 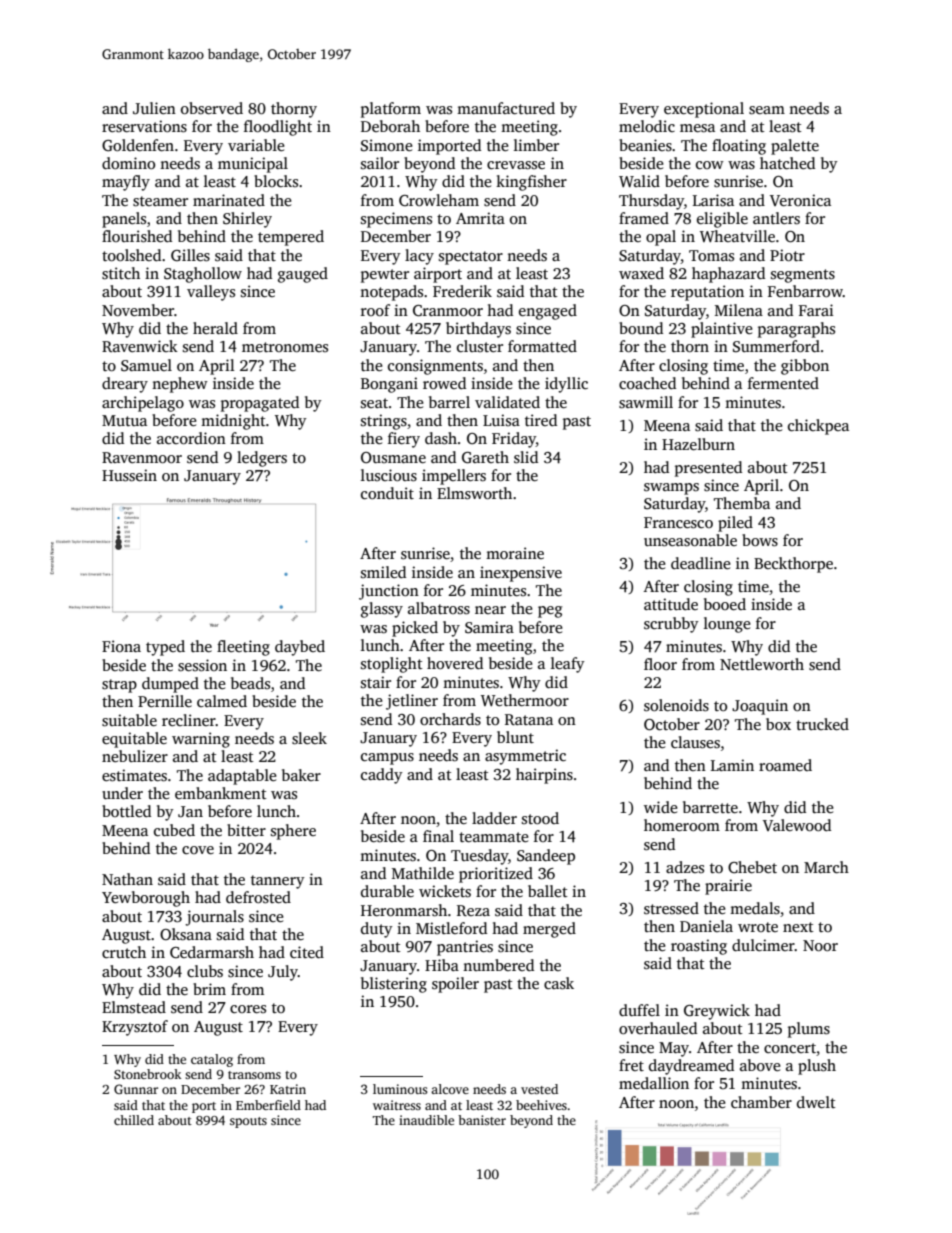 I want to click on blunt, so click(x=515, y=737).
